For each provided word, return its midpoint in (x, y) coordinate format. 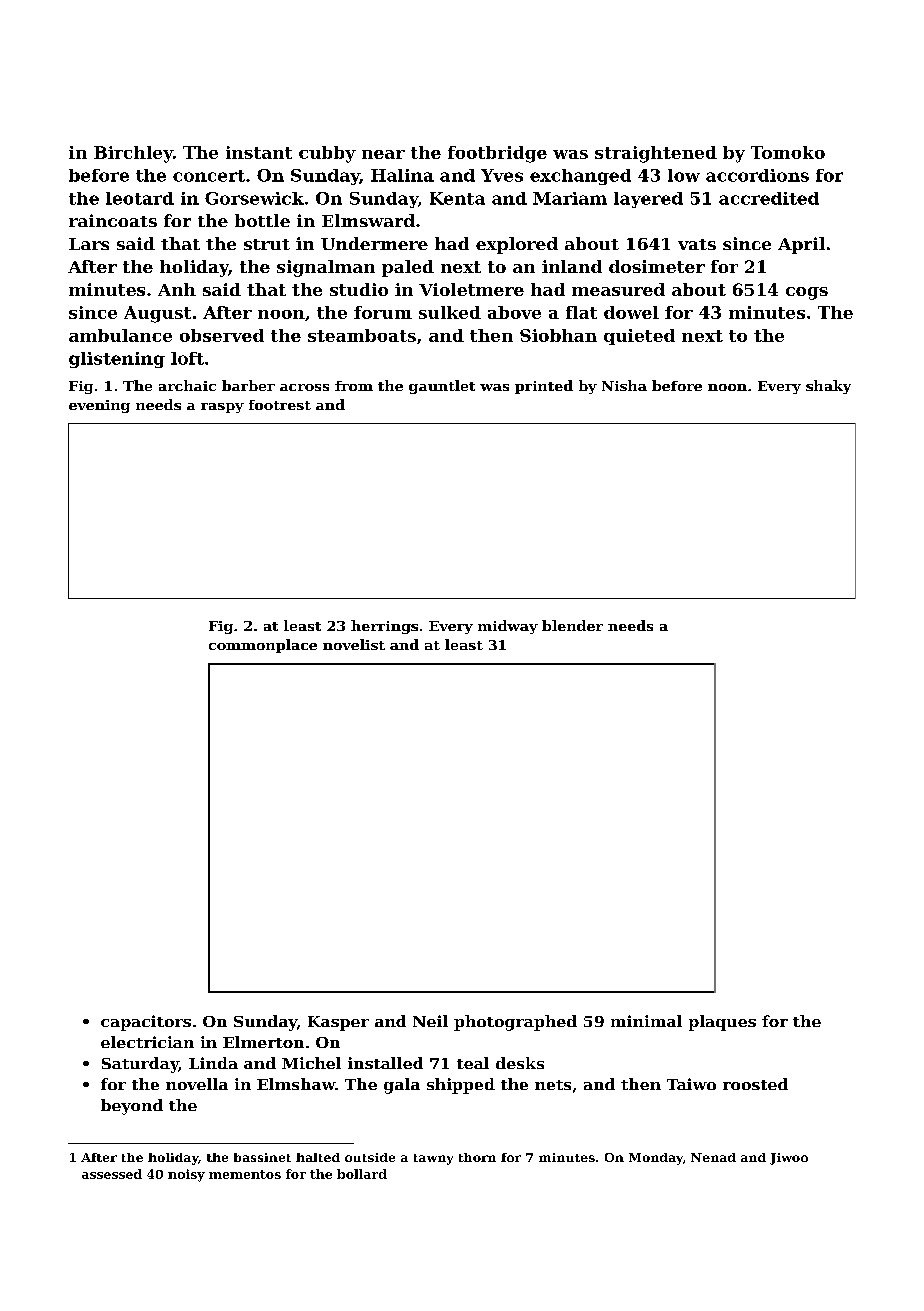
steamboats (362, 335)
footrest (280, 405)
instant (259, 152)
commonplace (263, 646)
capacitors (146, 1023)
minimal (646, 1021)
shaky (828, 387)
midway (508, 627)
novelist (354, 644)
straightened (656, 154)
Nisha (624, 385)
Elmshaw (296, 1084)
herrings (384, 627)
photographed (515, 1023)
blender (572, 625)
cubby (327, 154)
